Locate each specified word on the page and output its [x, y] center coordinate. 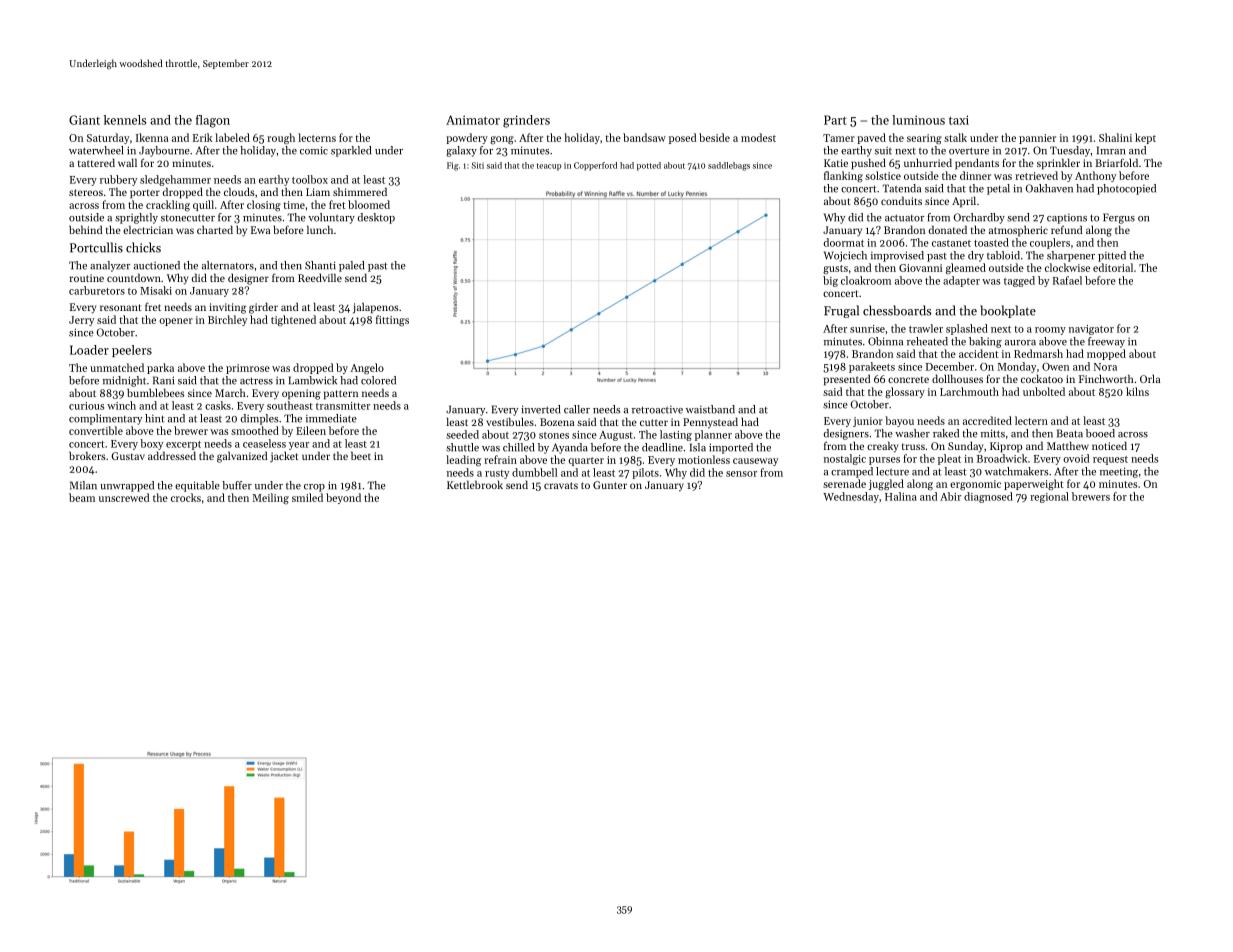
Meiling [270, 498]
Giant [84, 120]
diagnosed [988, 497]
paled [351, 266]
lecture [892, 471]
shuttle [462, 447]
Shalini [1115, 137]
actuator [905, 218]
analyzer [110, 266]
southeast [290, 405]
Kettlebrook [475, 484]
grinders [526, 121]
